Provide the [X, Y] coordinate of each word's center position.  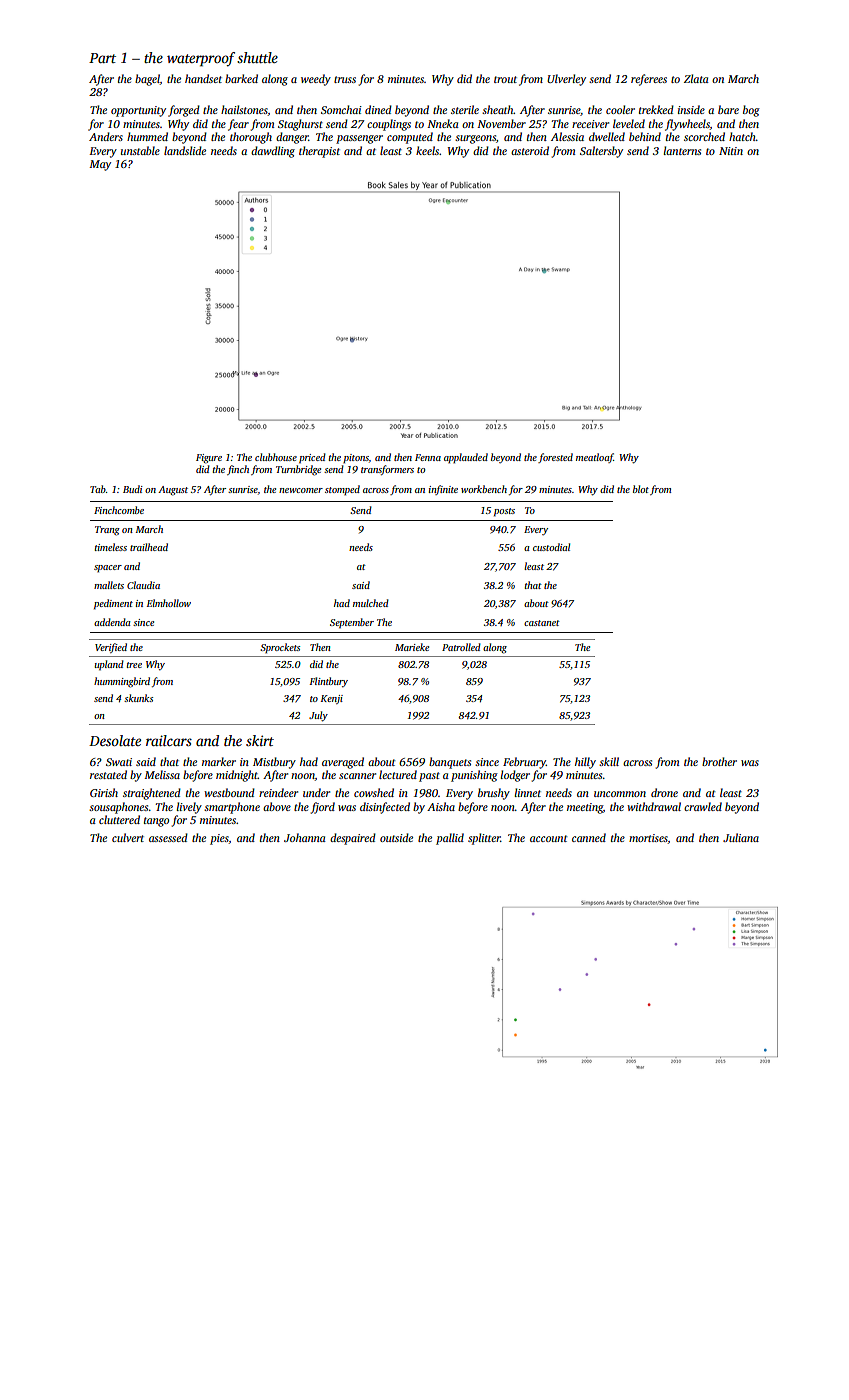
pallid [450, 839]
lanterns [682, 150]
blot [641, 489]
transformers [387, 470]
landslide [185, 150]
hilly [585, 763]
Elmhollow [169, 603]
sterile [465, 109]
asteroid [530, 150]
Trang [107, 531]
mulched [371, 603]
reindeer [278, 792]
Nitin [731, 151]
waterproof [201, 59]
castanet [542, 623]
